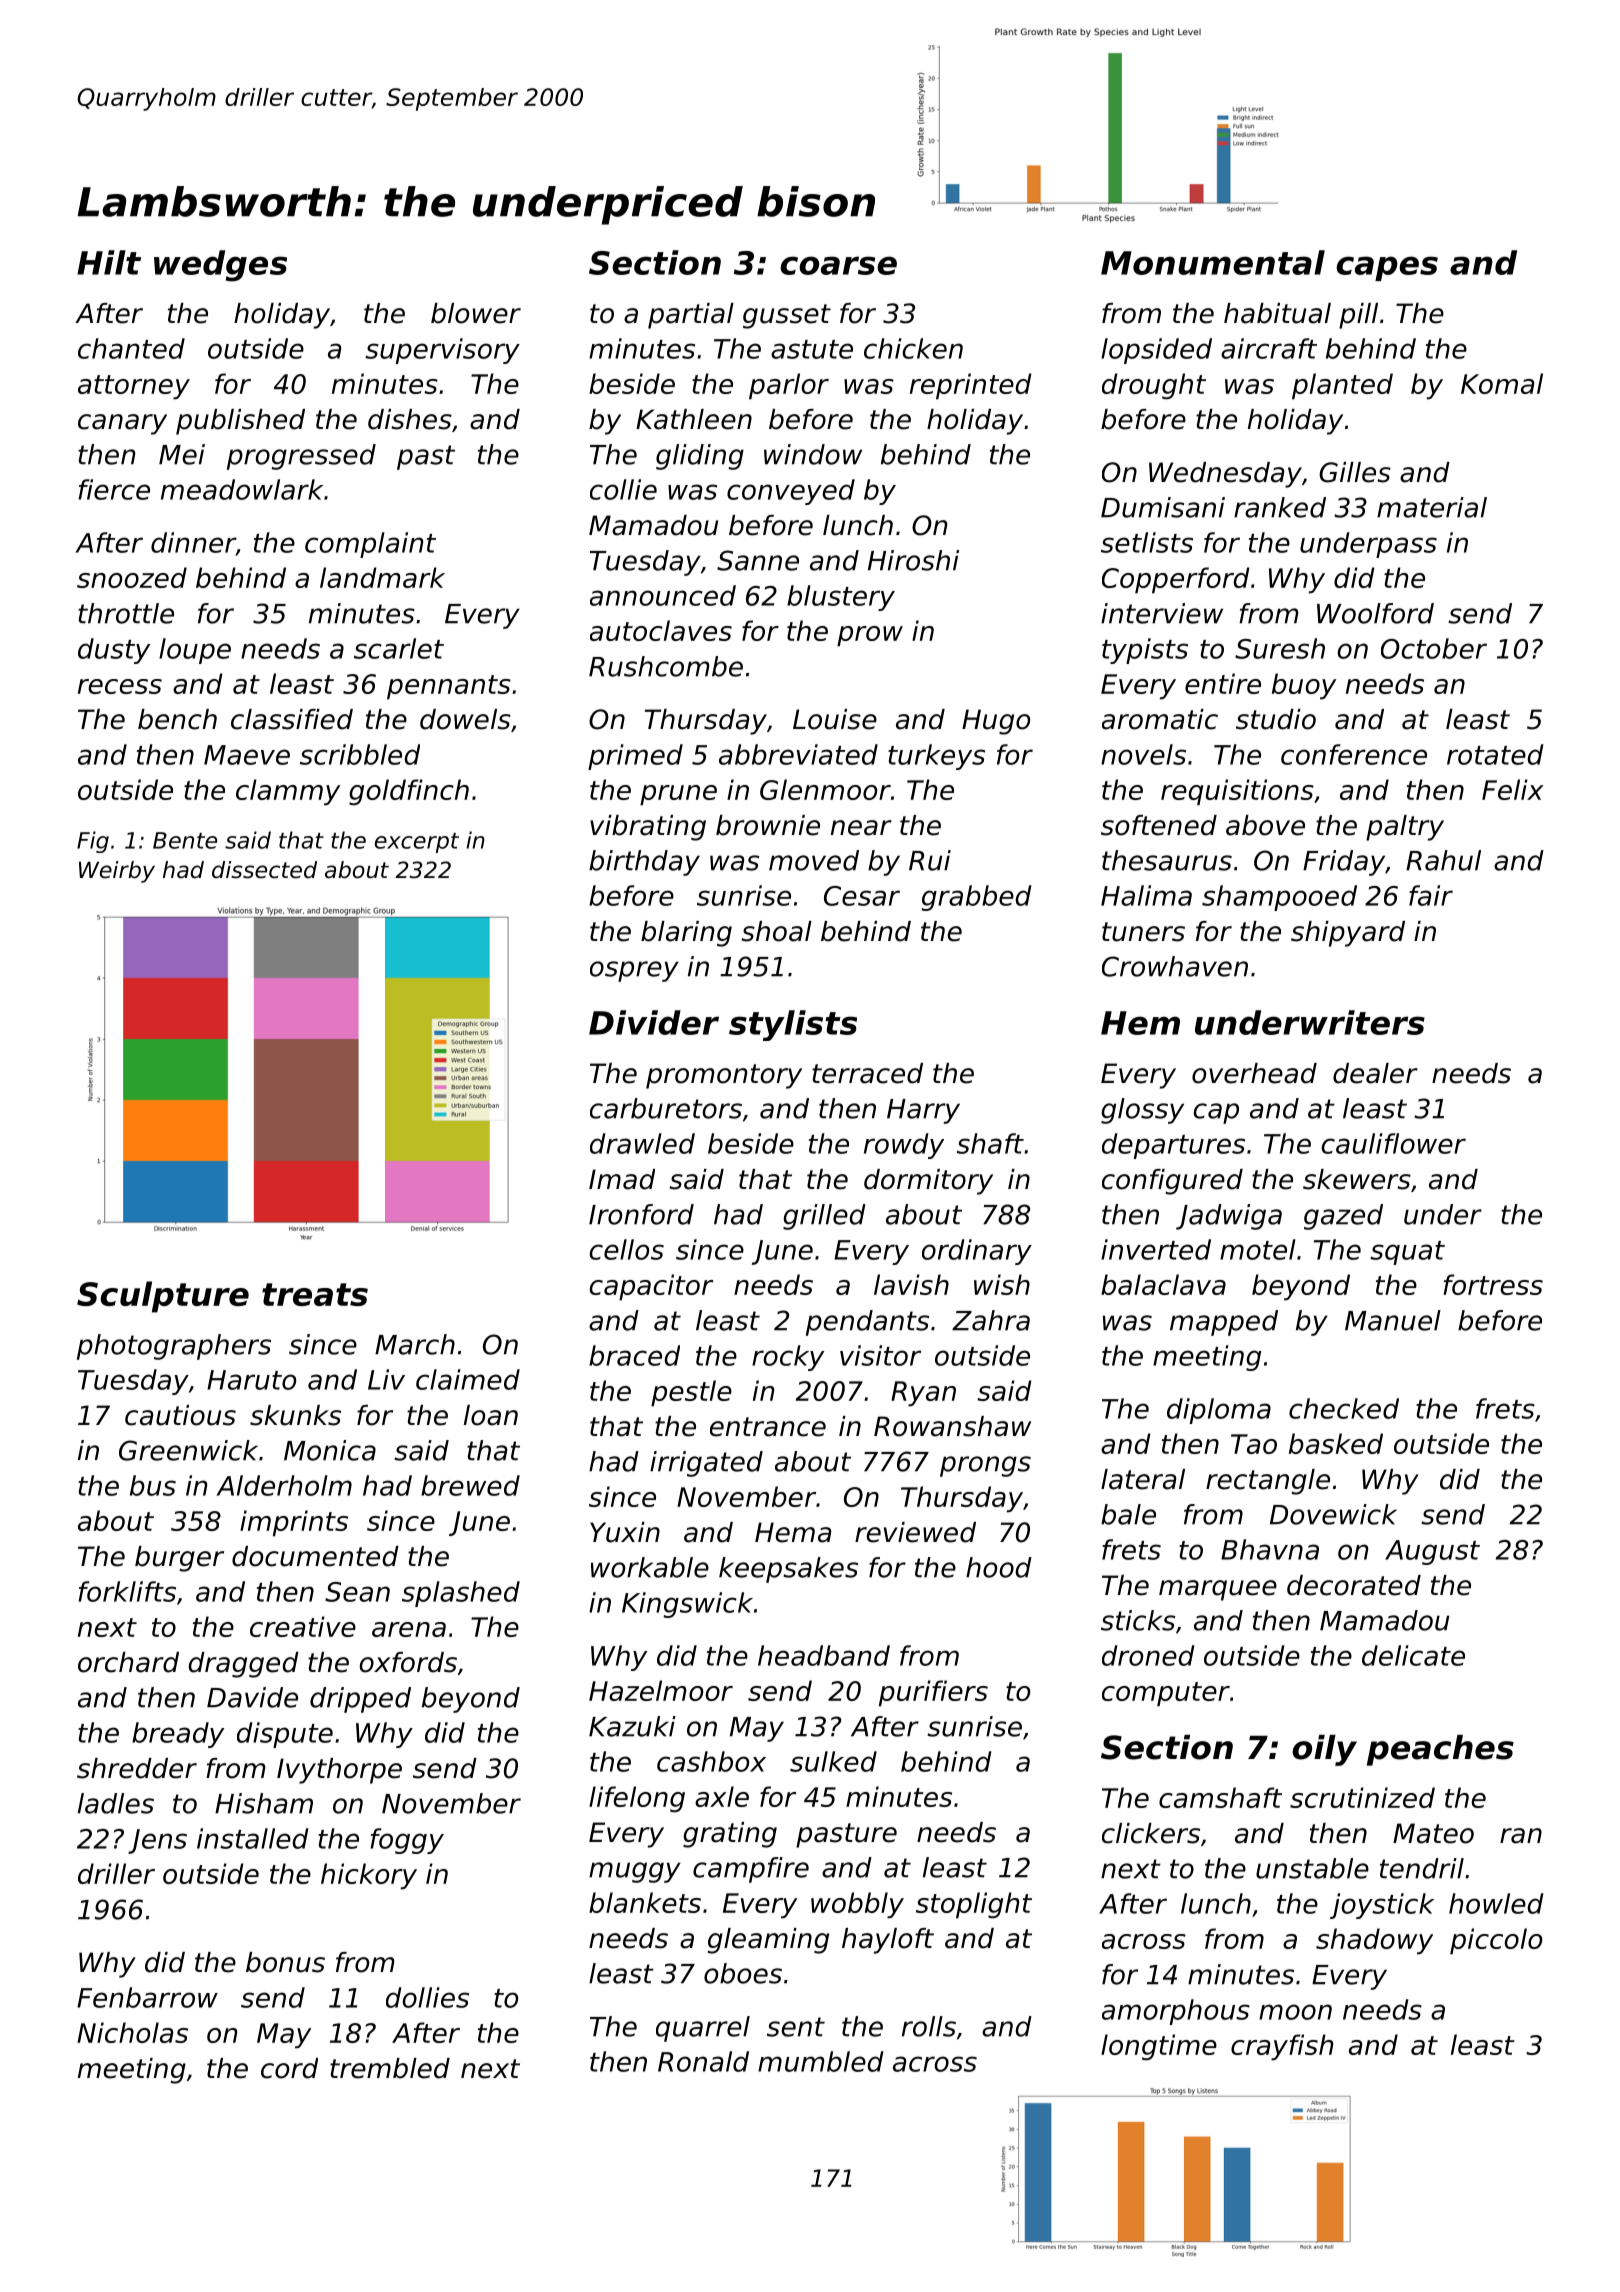  Describe the element at coordinates (654, 1022) in the image. I see `Divider` at that location.
